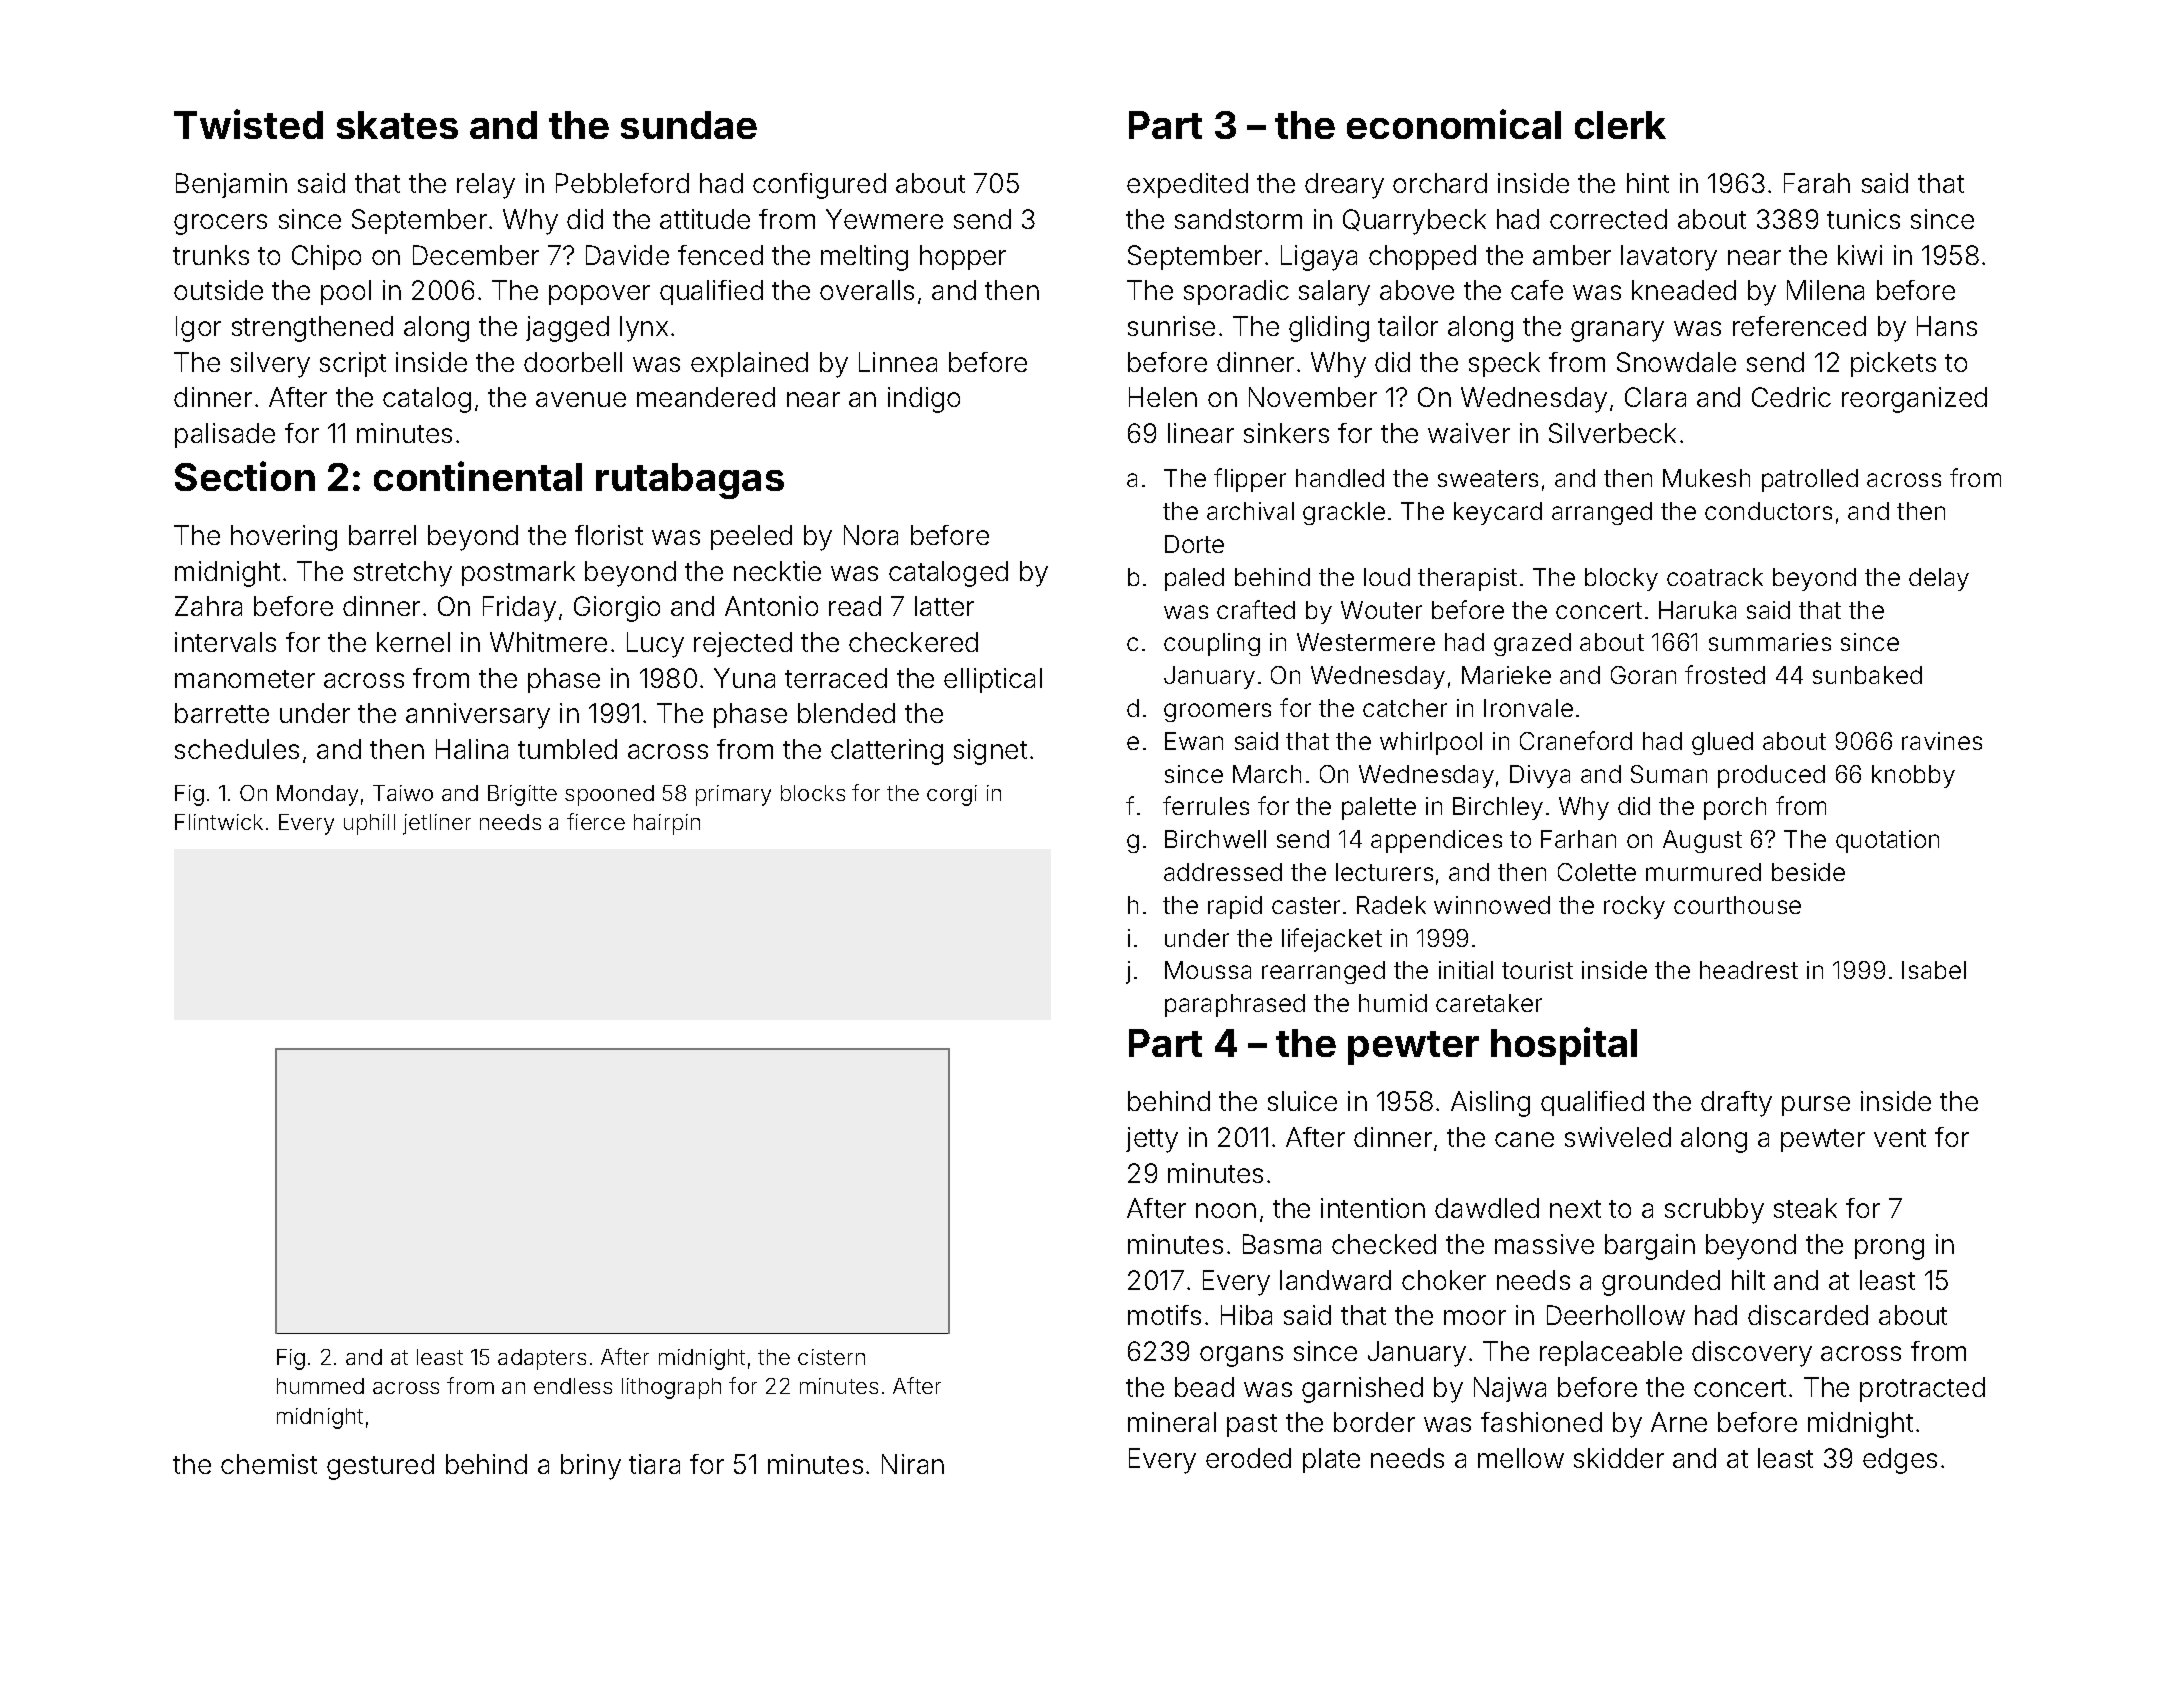  Describe the element at coordinates (222, 713) in the screenshot. I see `barrette` at that location.
